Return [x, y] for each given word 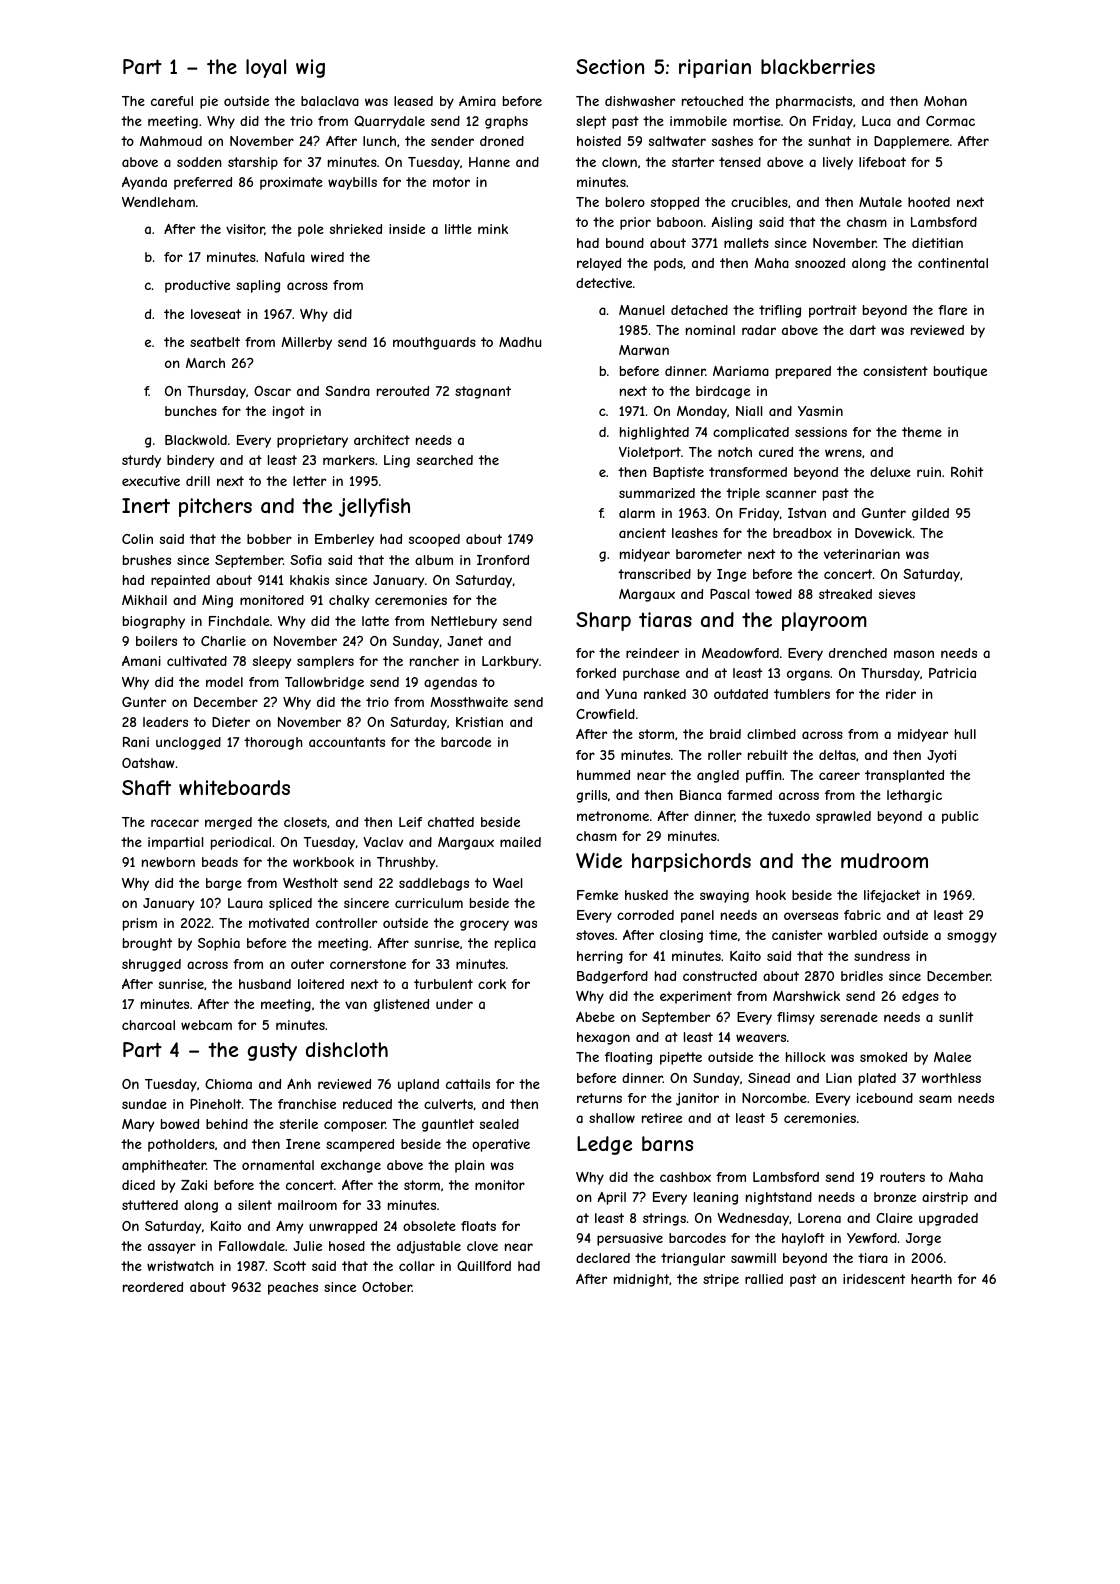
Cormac [950, 121]
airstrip [945, 1198]
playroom [824, 621]
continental [953, 263]
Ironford [503, 560]
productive [197, 286]
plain [470, 1166]
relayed [599, 264]
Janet [465, 641]
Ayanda [144, 183]
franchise [307, 1104]
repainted [180, 581]
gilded [930, 514]
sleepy [272, 662]
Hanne [489, 162]
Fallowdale [252, 1246]
